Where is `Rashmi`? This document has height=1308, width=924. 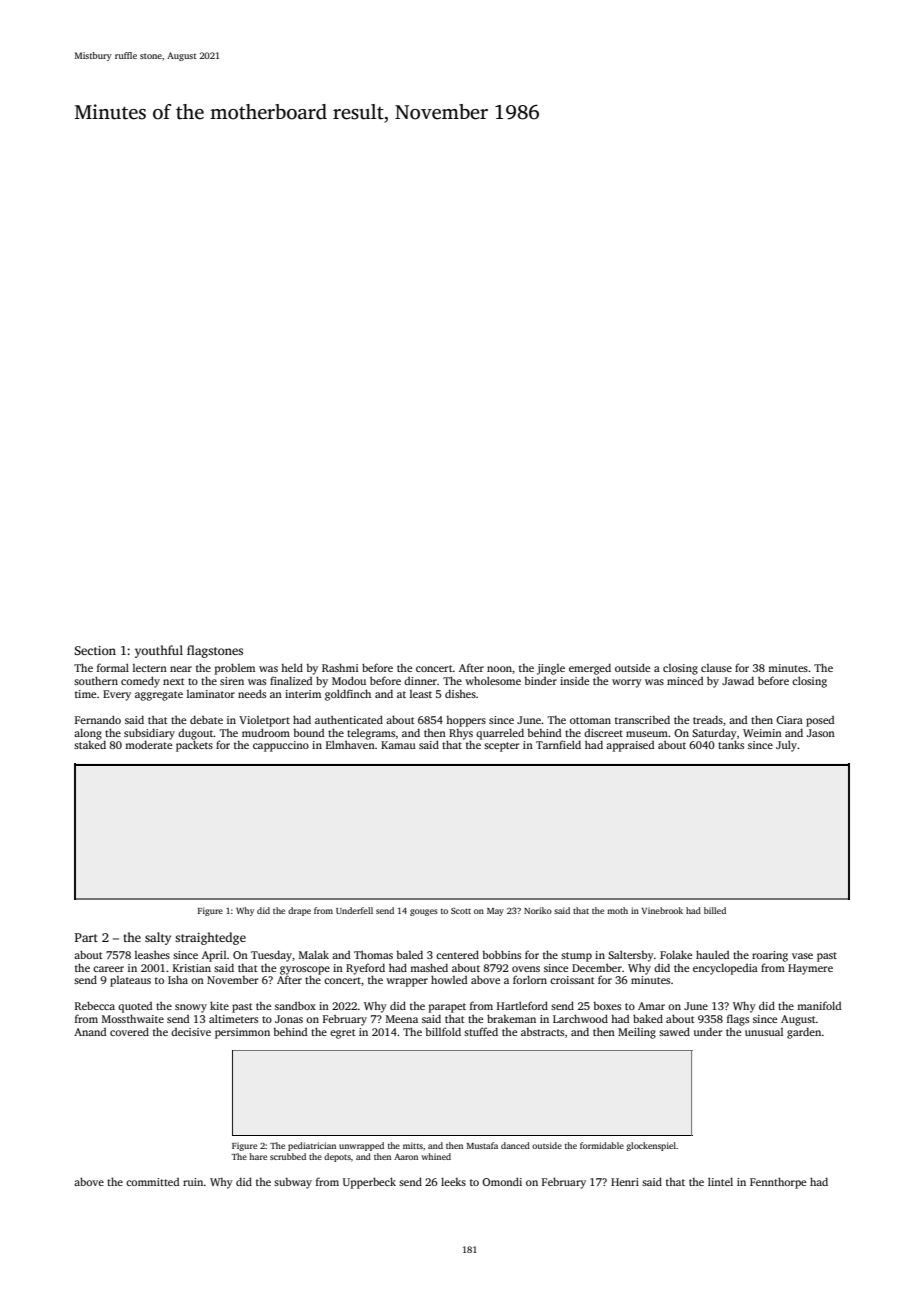 Rashmi is located at coordinates (340, 667).
